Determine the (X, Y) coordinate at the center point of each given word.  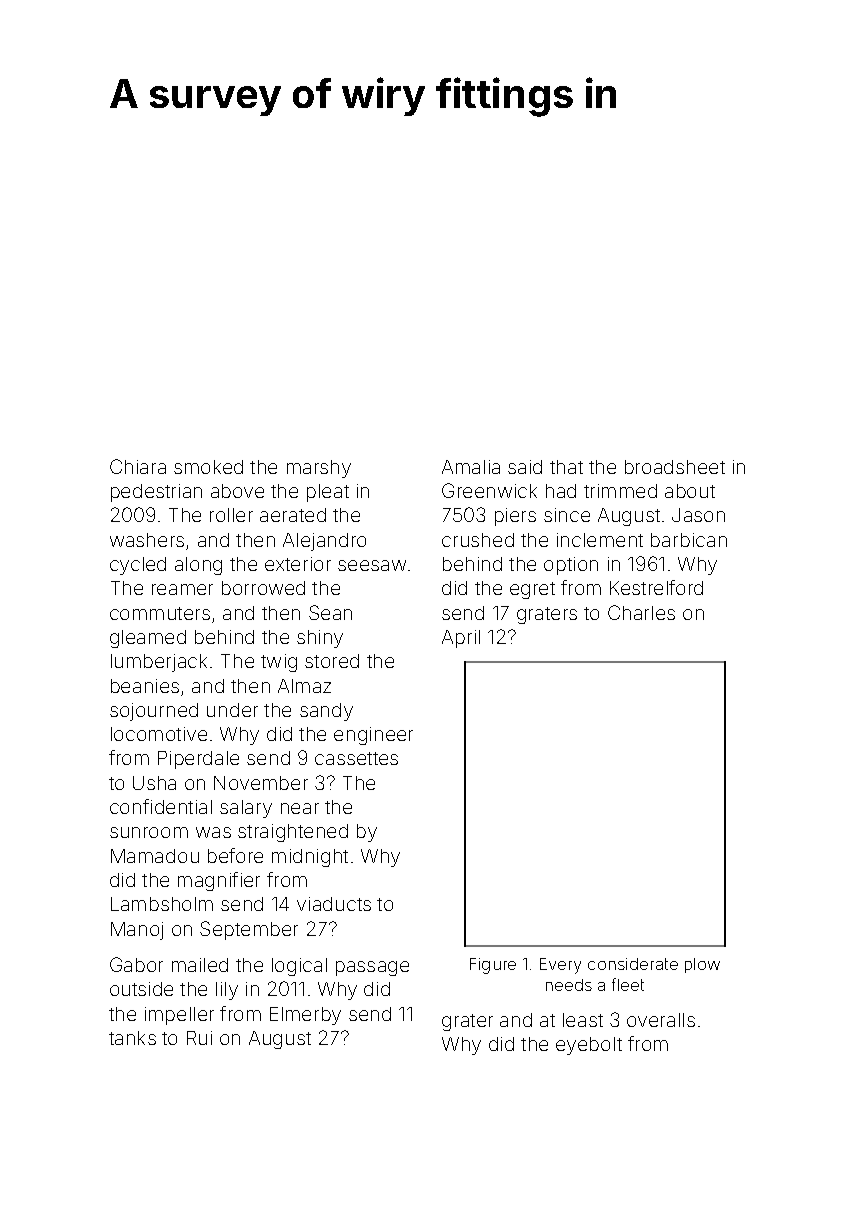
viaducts (334, 904)
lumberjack (159, 663)
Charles (641, 612)
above (237, 491)
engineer (373, 736)
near (300, 808)
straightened (293, 833)
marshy (319, 469)
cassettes (356, 758)
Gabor (136, 964)
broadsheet (675, 467)
